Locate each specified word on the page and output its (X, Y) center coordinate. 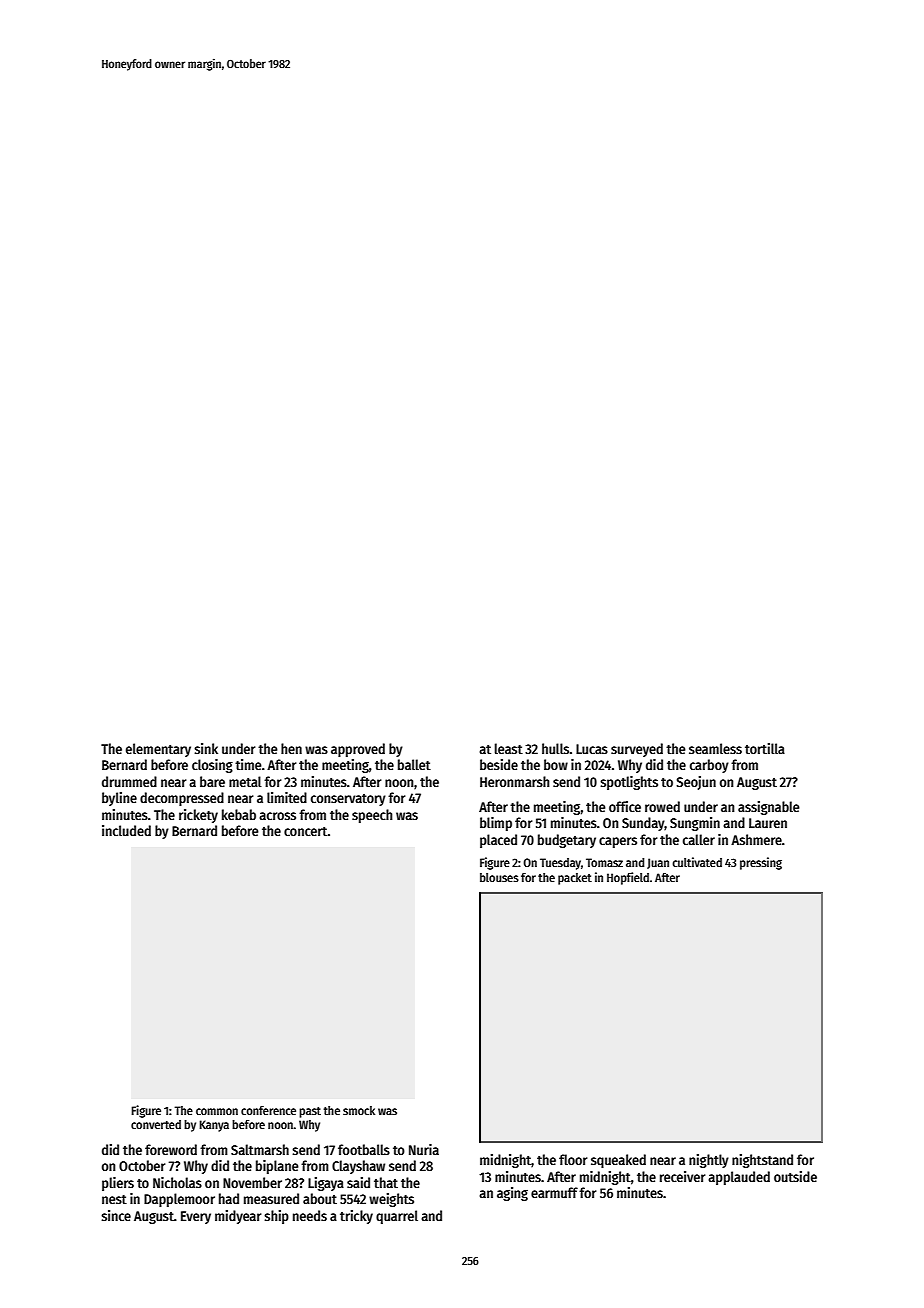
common (217, 1111)
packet (575, 879)
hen (291, 748)
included (126, 830)
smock (359, 1110)
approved (358, 750)
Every (196, 1217)
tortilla (765, 748)
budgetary (567, 841)
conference (268, 1110)
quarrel (397, 1217)
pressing (761, 863)
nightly (709, 1161)
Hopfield (628, 878)
